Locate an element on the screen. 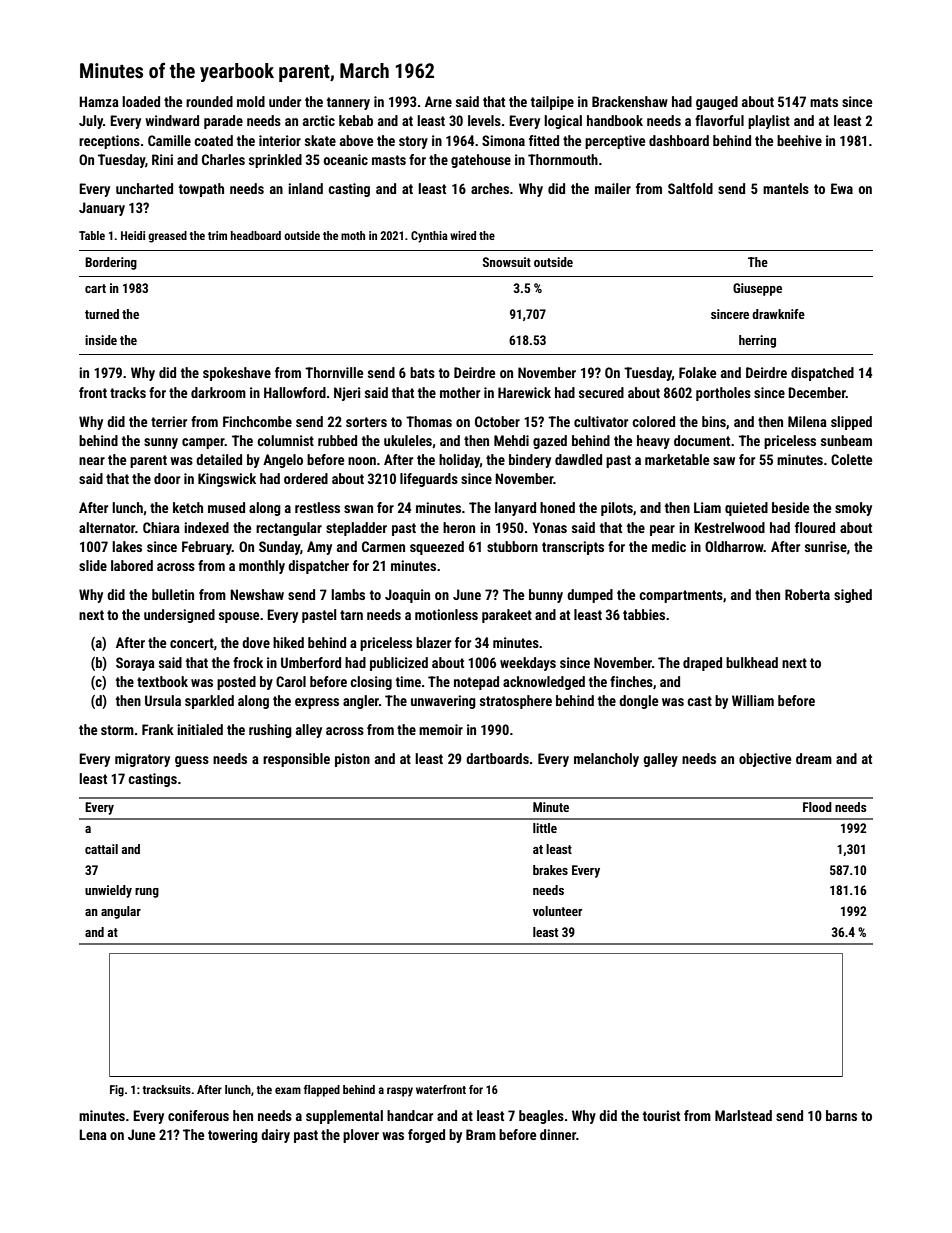  Flood is located at coordinates (817, 807).
